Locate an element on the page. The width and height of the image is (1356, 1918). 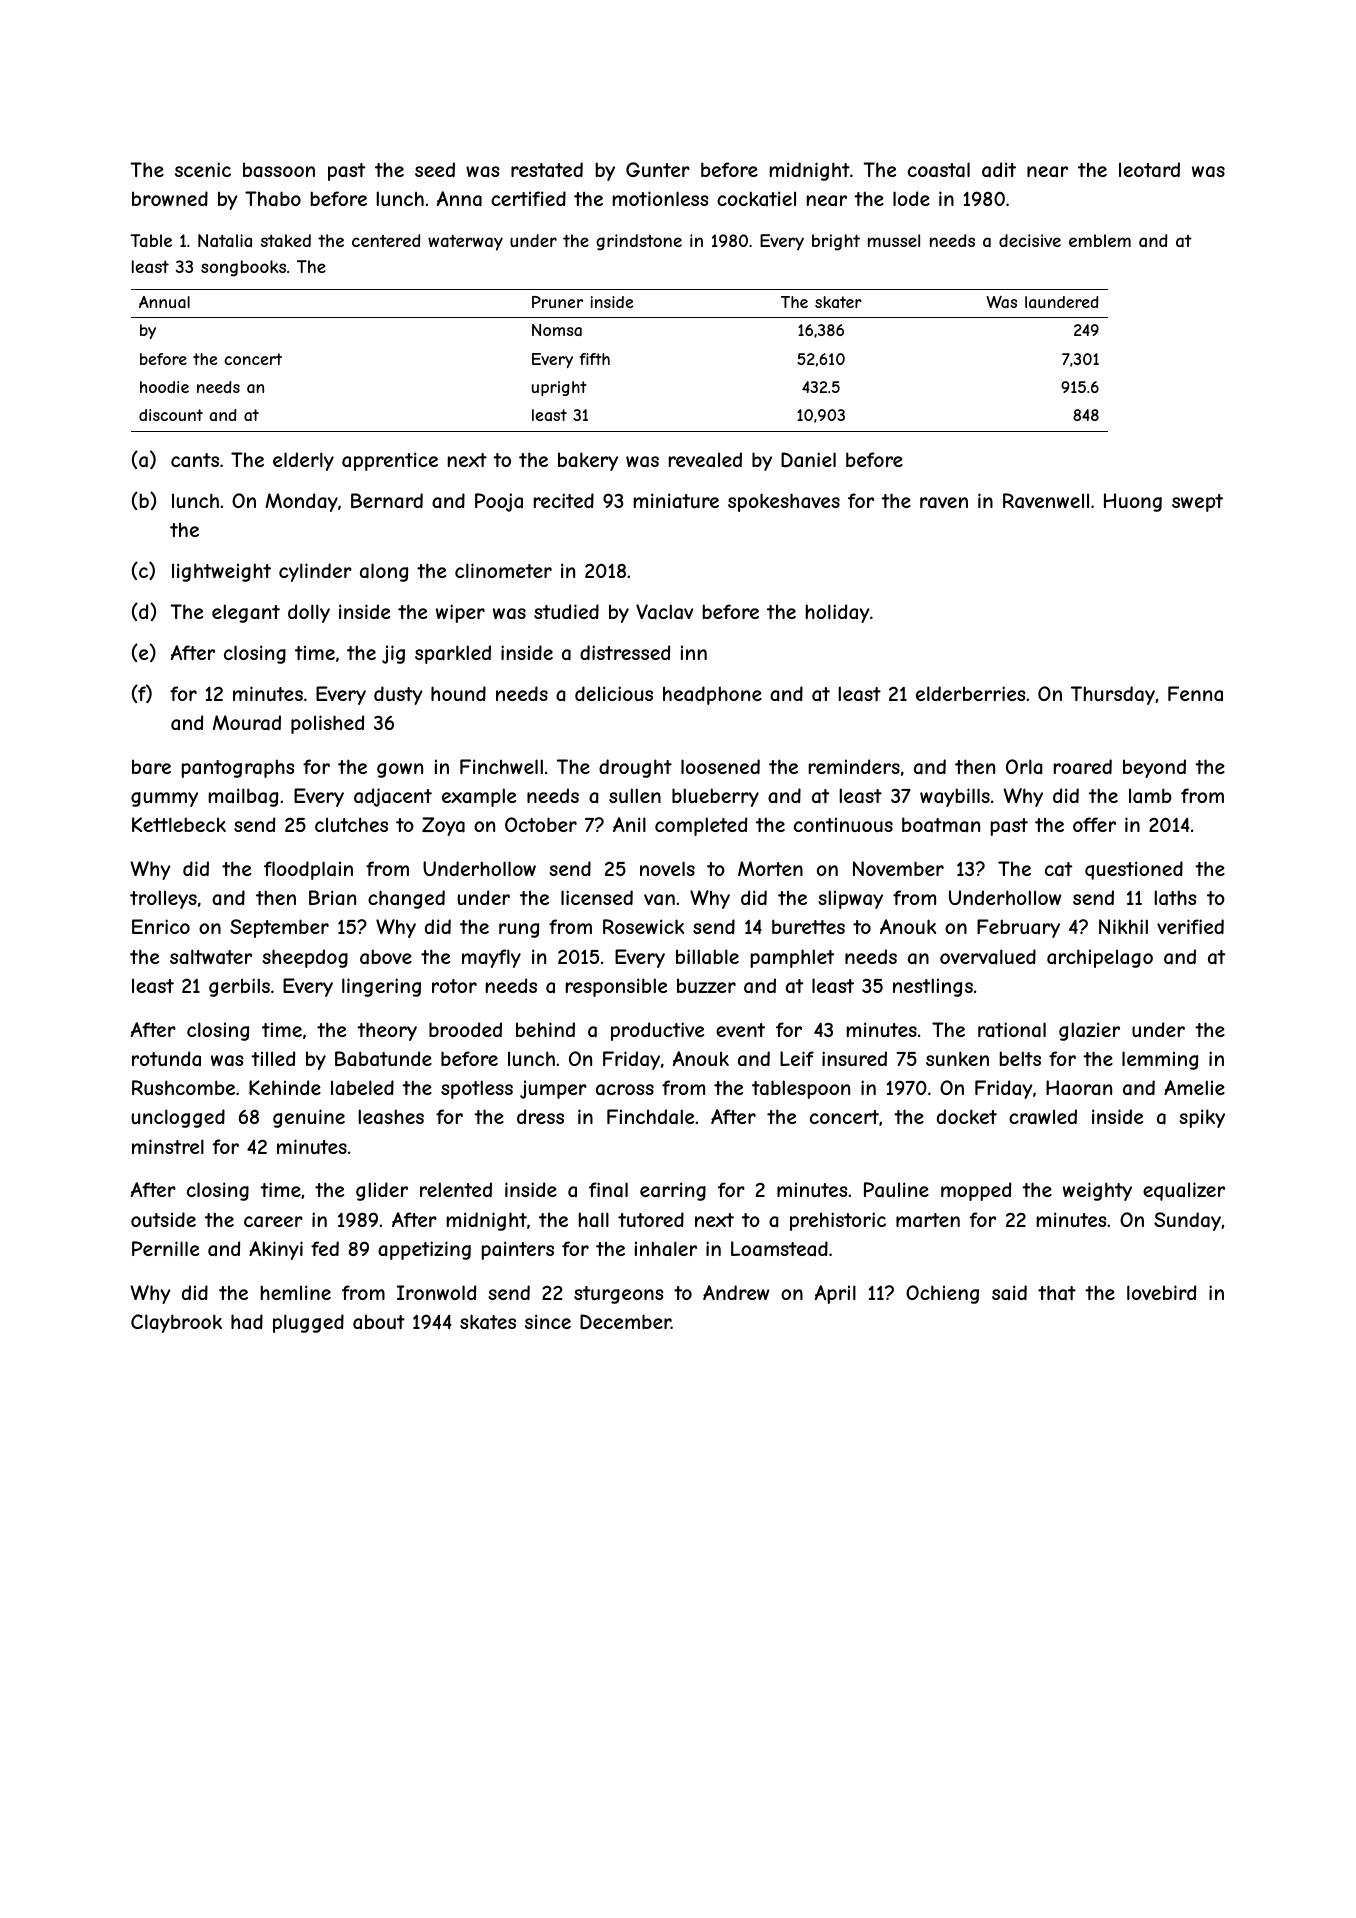
elderberries is located at coordinates (970, 693).
